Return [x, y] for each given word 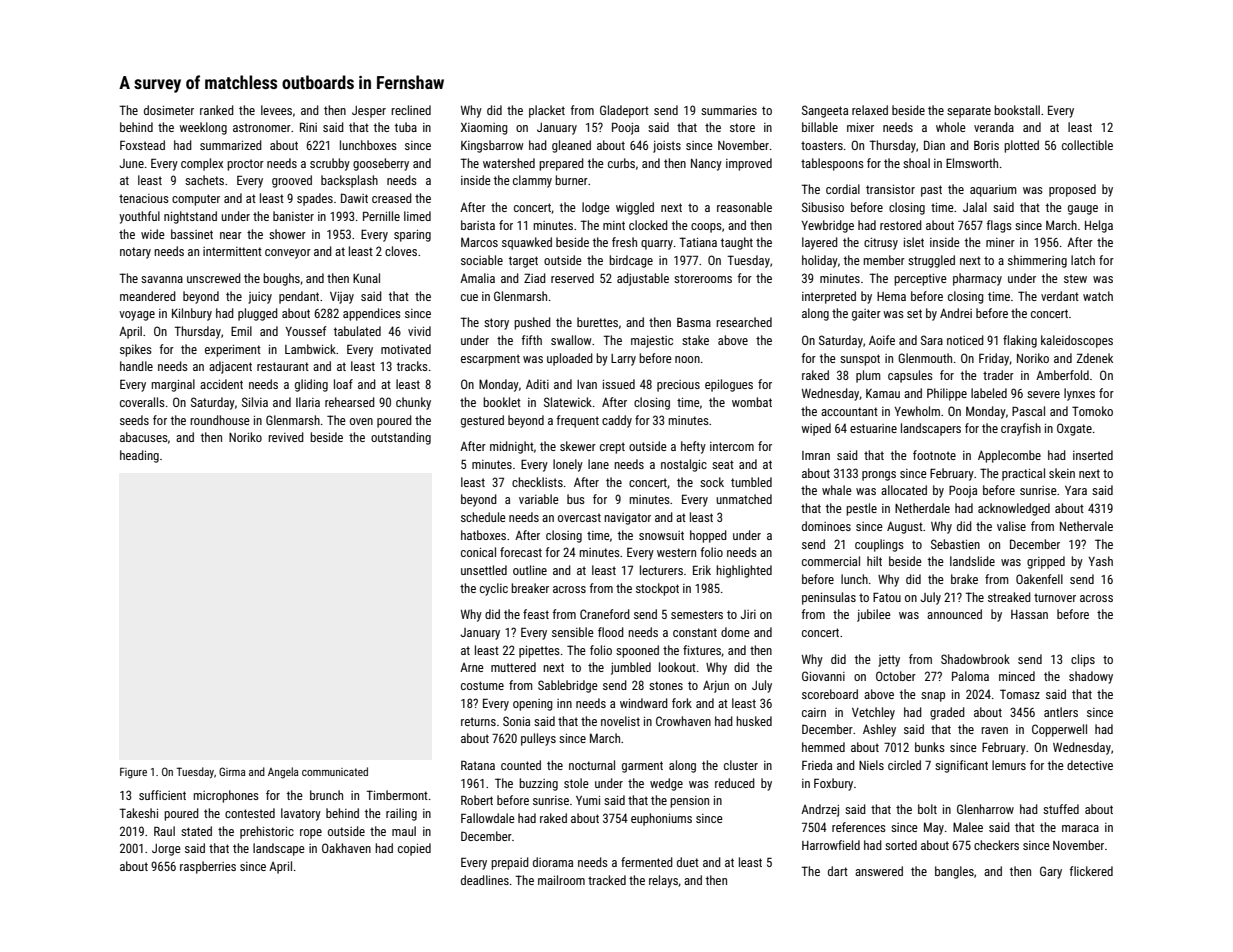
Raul [164, 831]
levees [276, 110]
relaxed [870, 110]
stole [576, 783]
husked [754, 721]
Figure [133, 773]
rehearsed [350, 402]
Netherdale [922, 508]
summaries [729, 110]
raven [994, 730]
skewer [578, 446]
